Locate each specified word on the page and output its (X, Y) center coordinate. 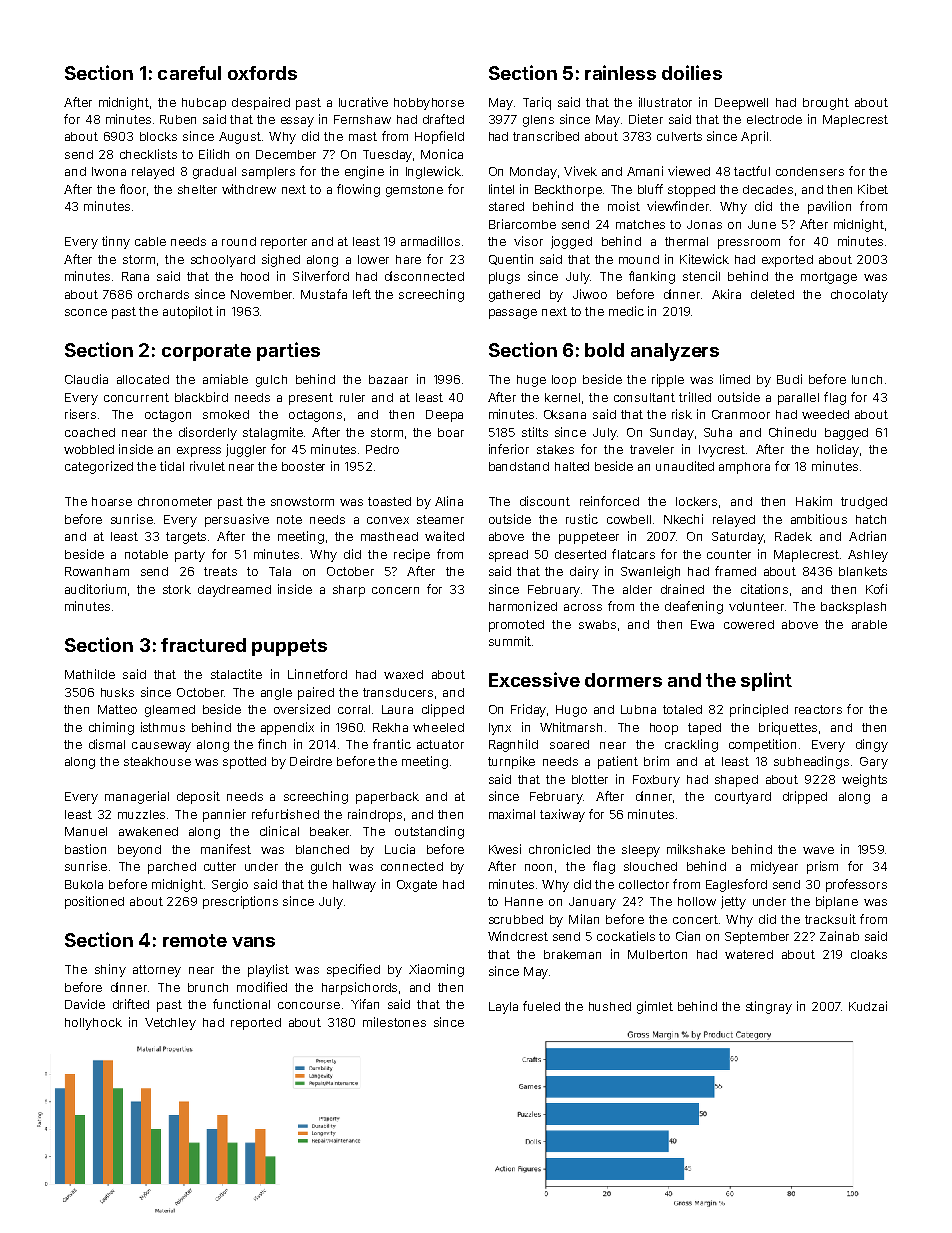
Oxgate (417, 886)
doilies (692, 72)
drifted (131, 1004)
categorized (99, 467)
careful (189, 73)
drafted (443, 119)
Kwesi (505, 849)
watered (749, 954)
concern (395, 590)
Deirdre (311, 761)
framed (735, 571)
